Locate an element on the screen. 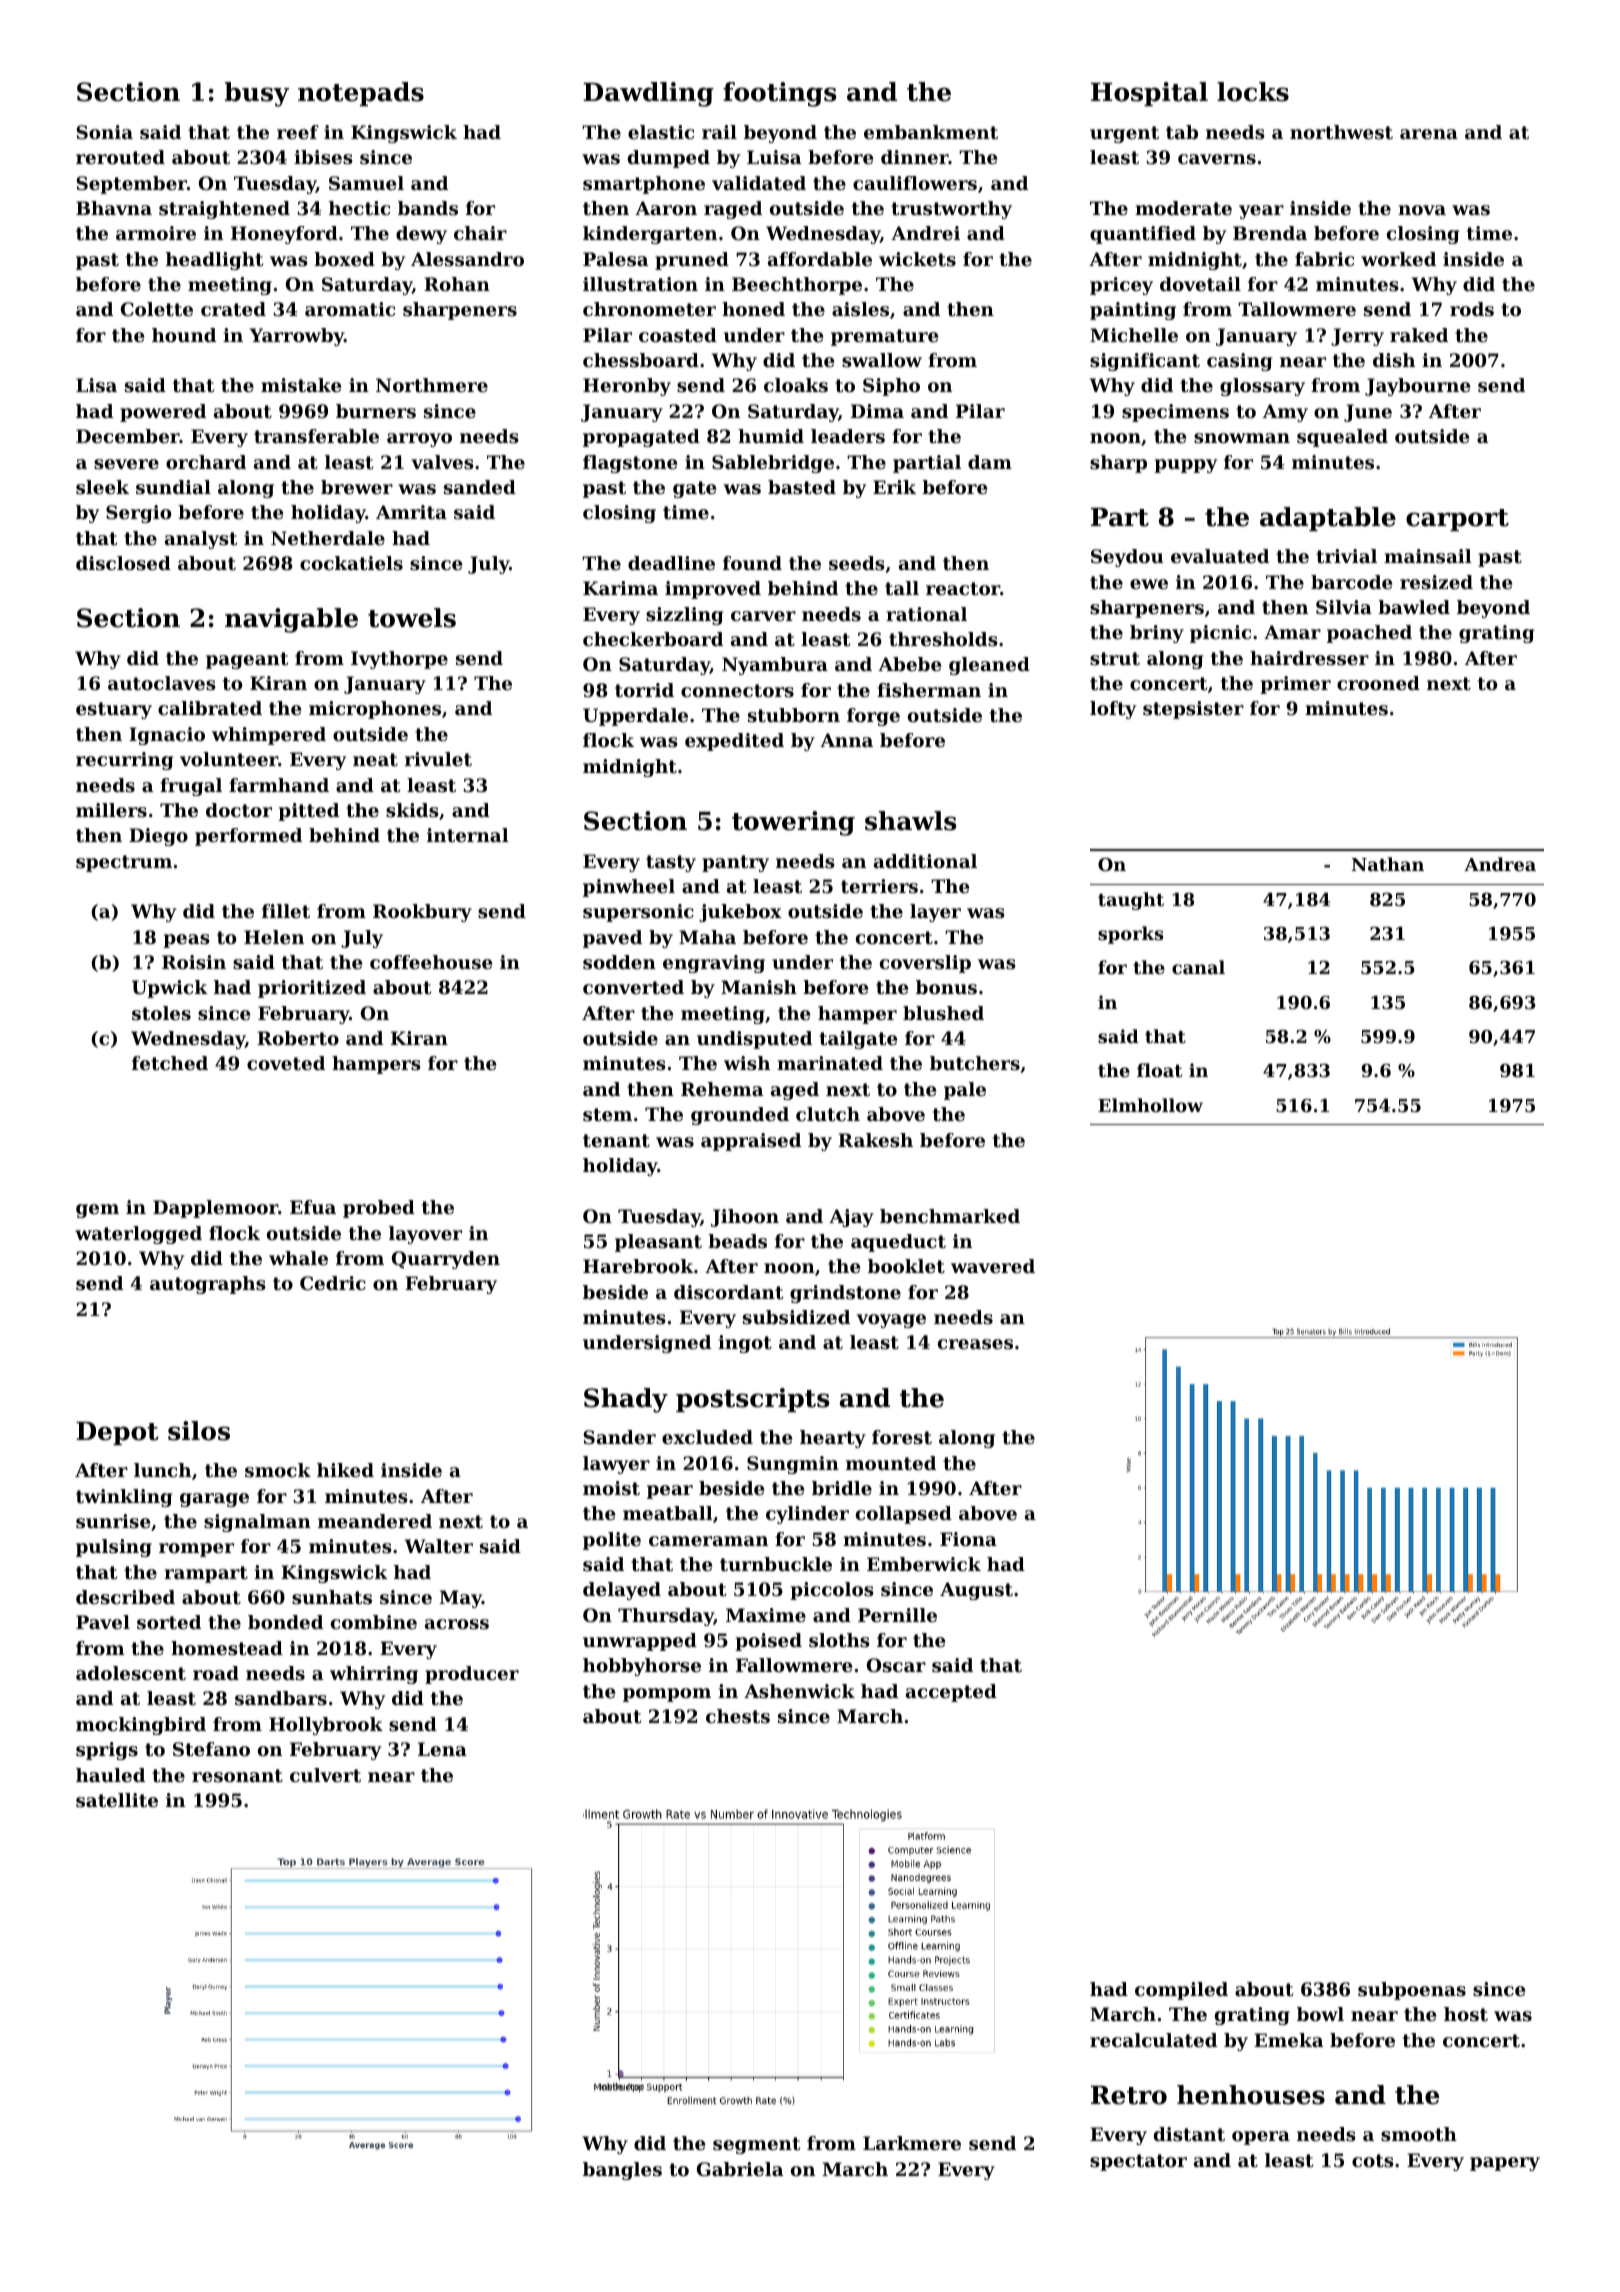 This screenshot has height=2292, width=1620. kindergarten is located at coordinates (650, 235).
